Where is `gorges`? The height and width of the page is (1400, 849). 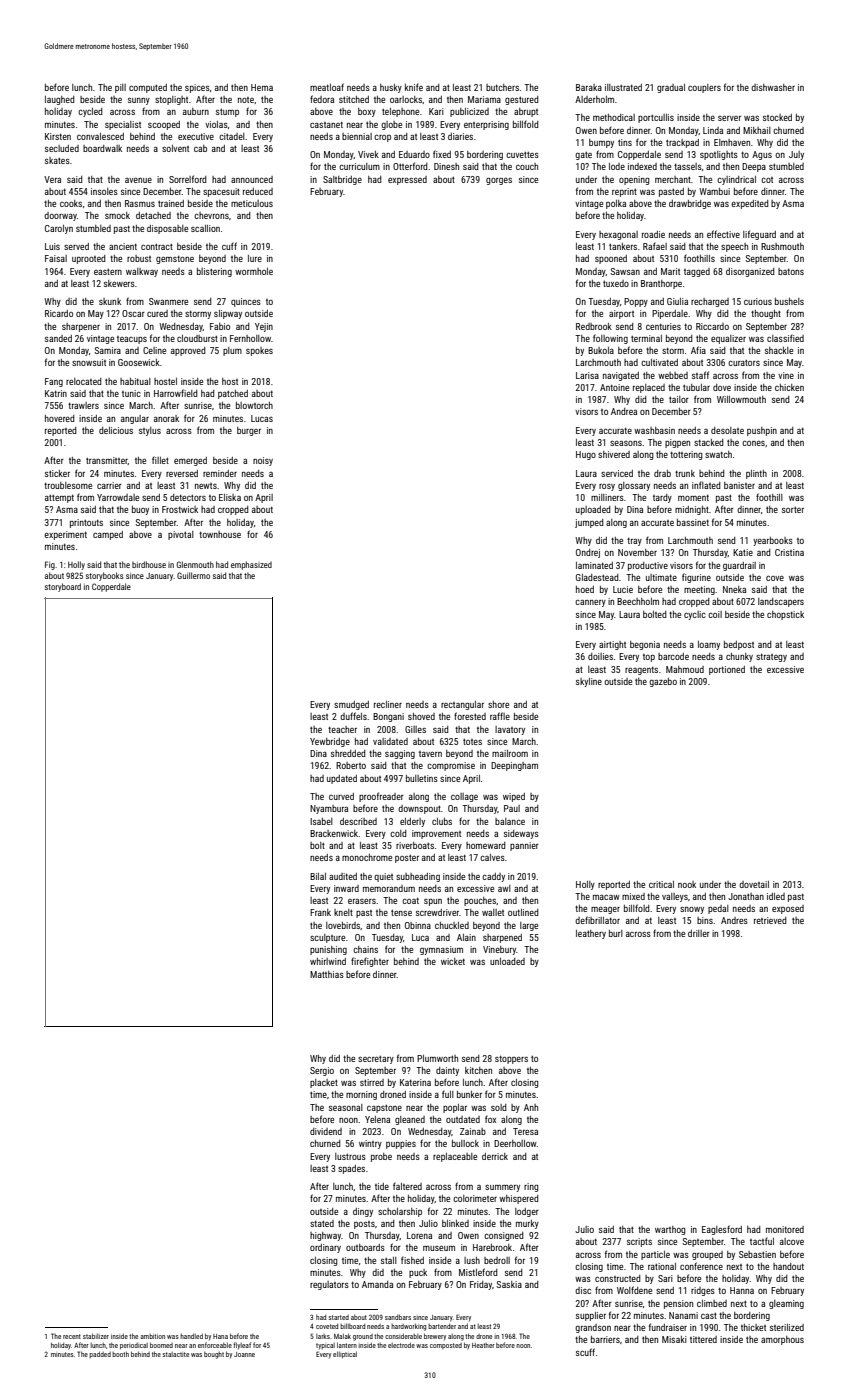
gorges is located at coordinates (499, 181).
